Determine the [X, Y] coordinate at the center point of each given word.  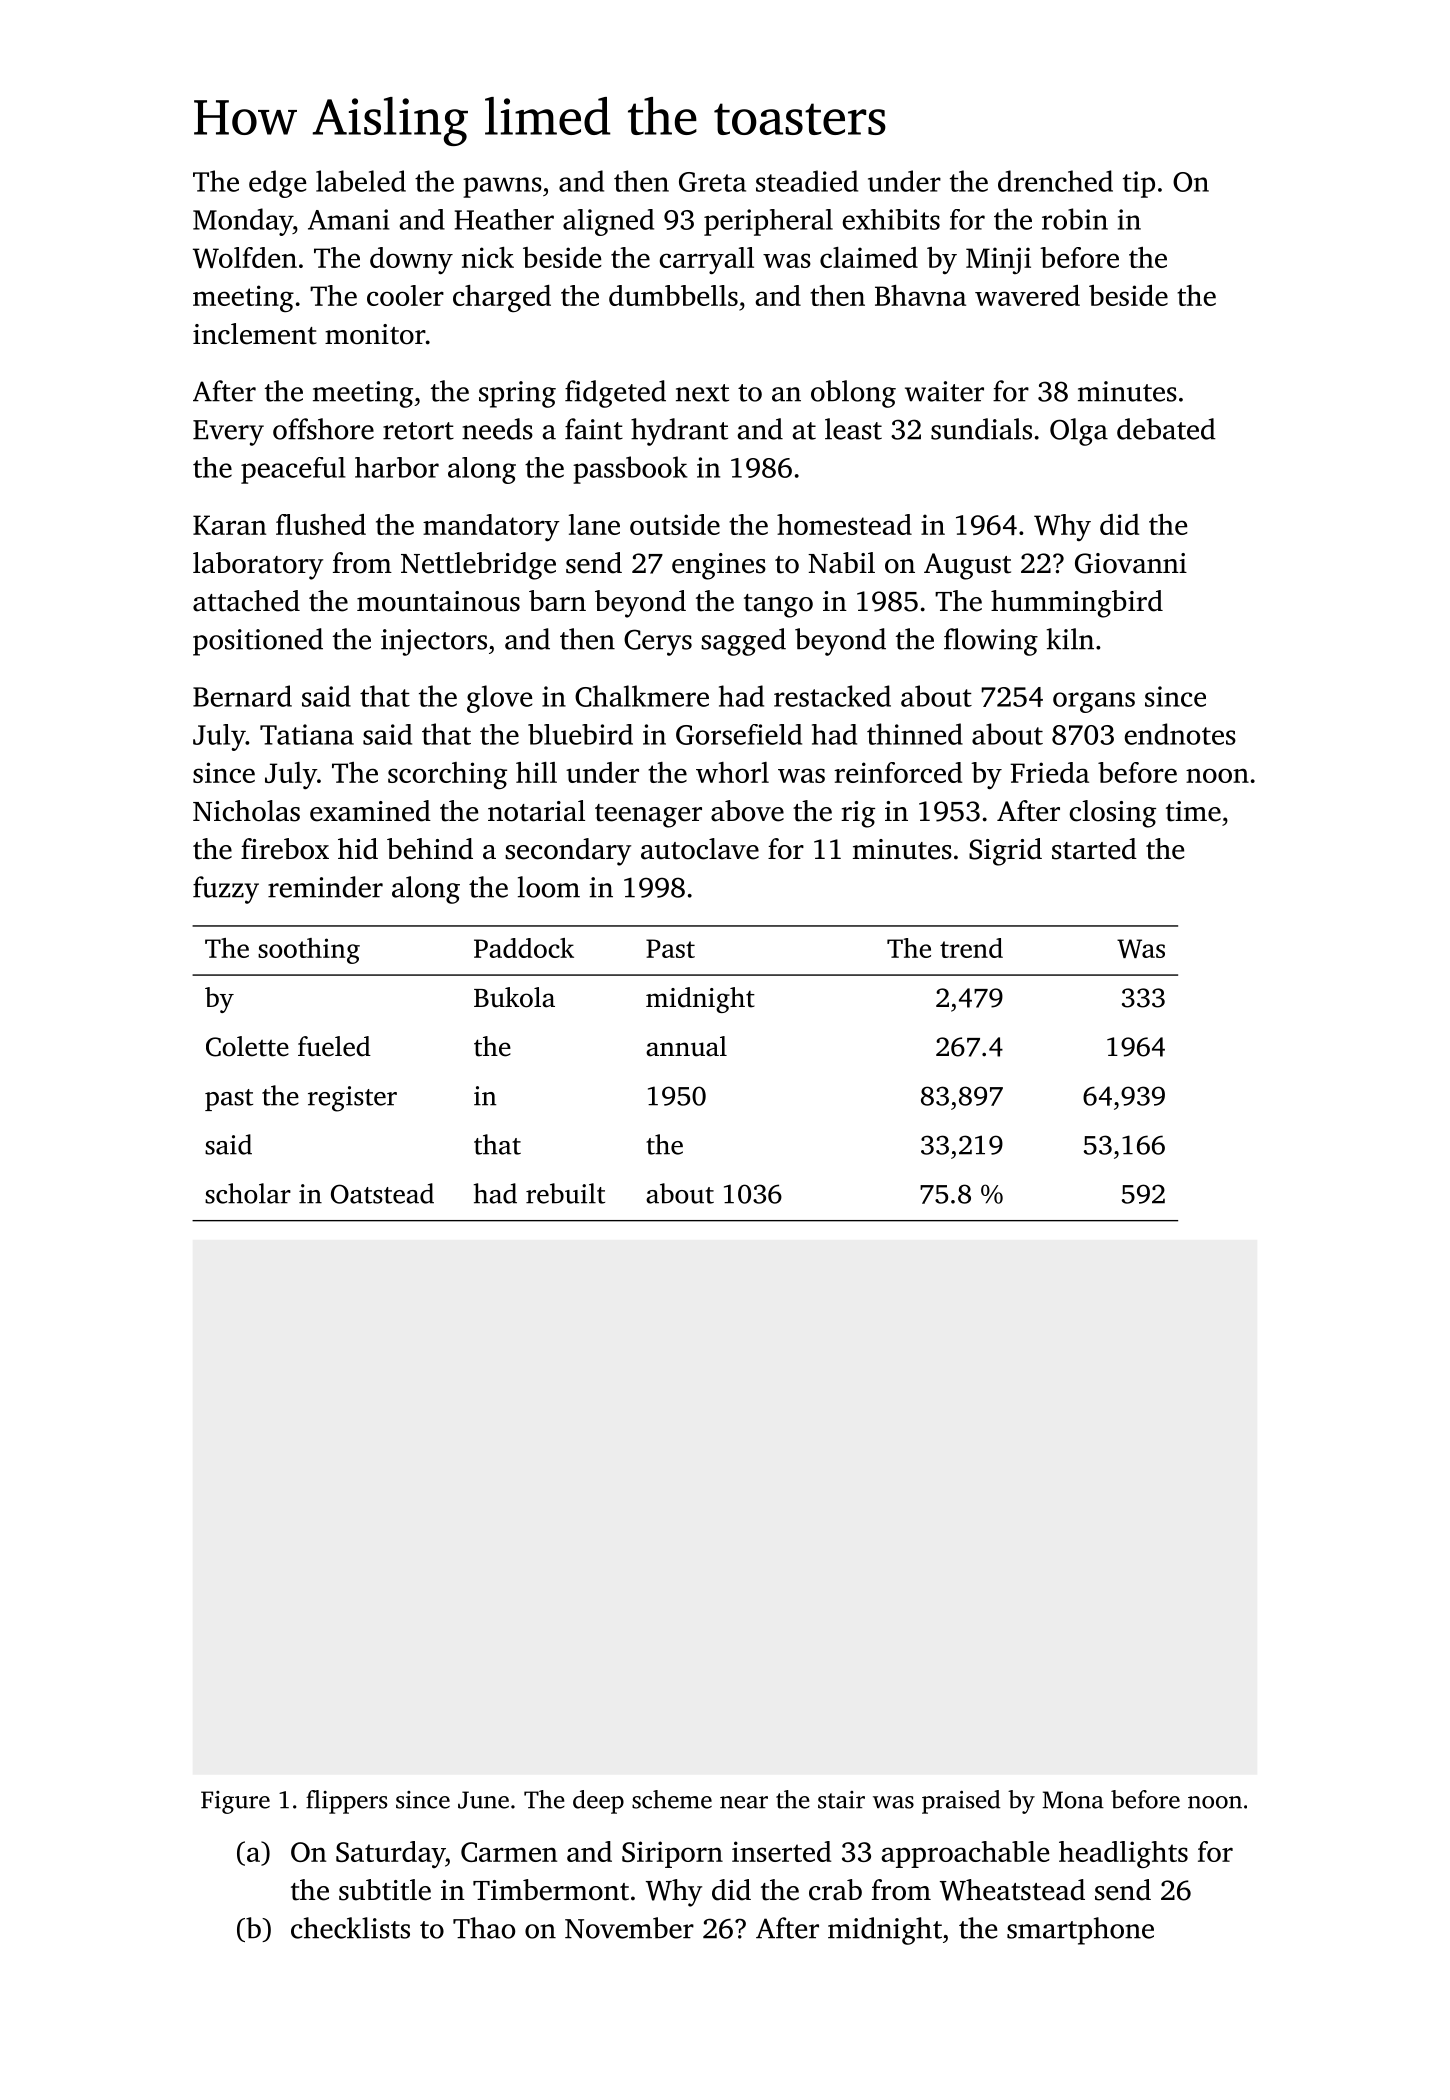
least [853, 429]
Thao [484, 1928]
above [747, 811]
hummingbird [1077, 604]
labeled [361, 181]
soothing [309, 951]
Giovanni [1131, 563]
